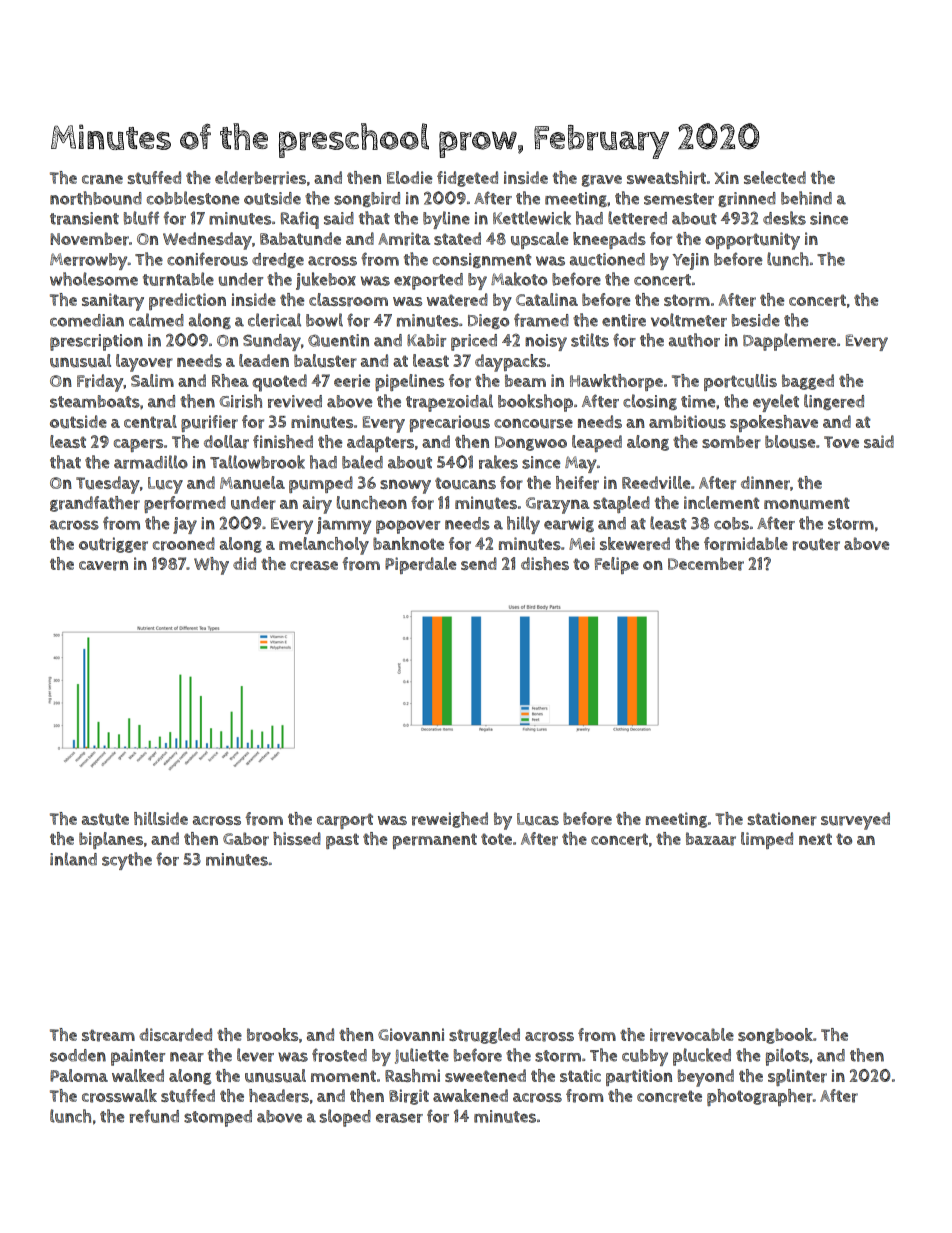 This image has height=1233, width=952. Describe the element at coordinates (342, 841) in the image. I see `past` at that location.
